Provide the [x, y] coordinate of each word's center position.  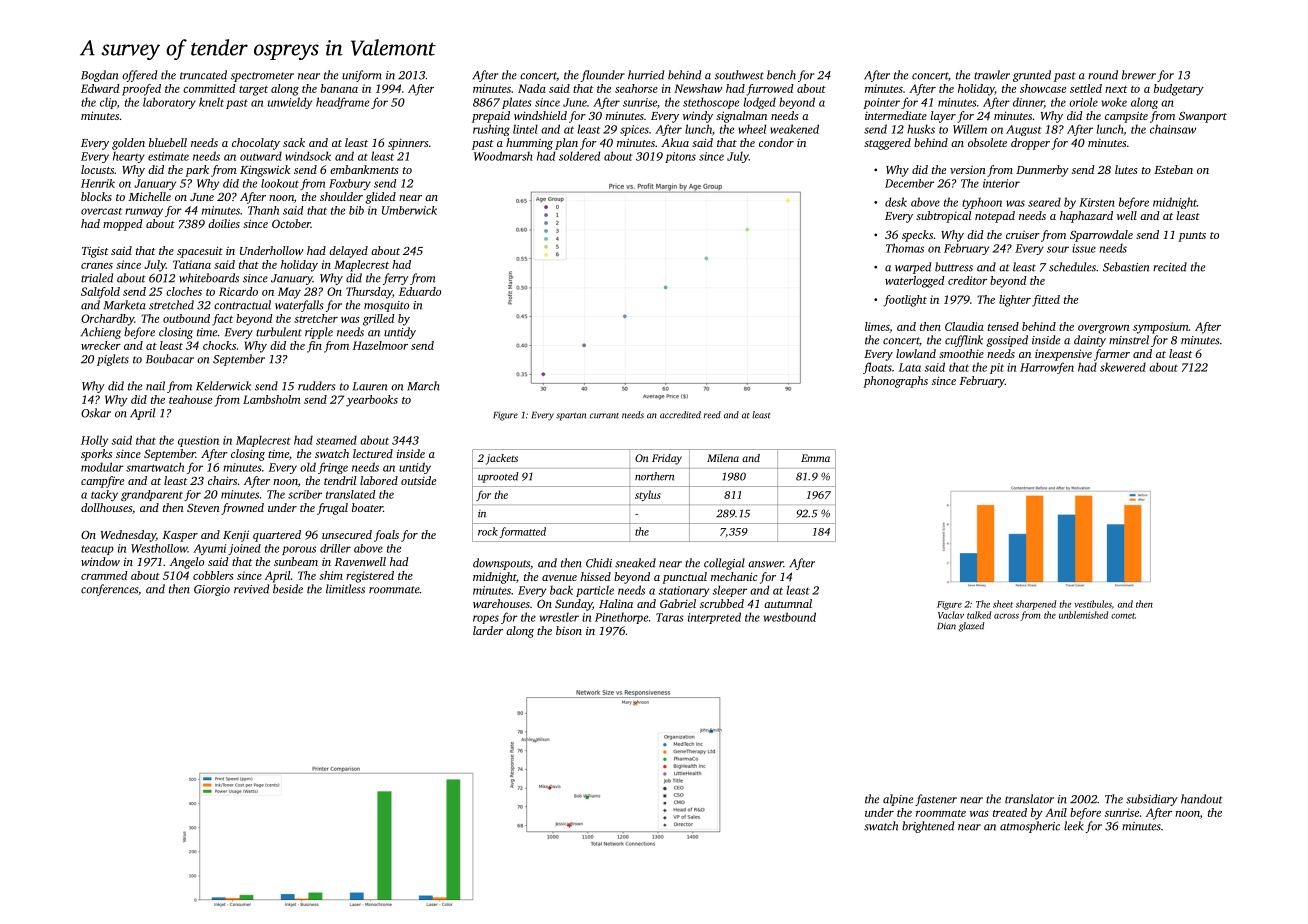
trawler [992, 75]
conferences [109, 590]
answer [765, 564]
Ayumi [209, 549]
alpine [898, 800]
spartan [571, 417]
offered [139, 76]
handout [1202, 799]
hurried [646, 75]
